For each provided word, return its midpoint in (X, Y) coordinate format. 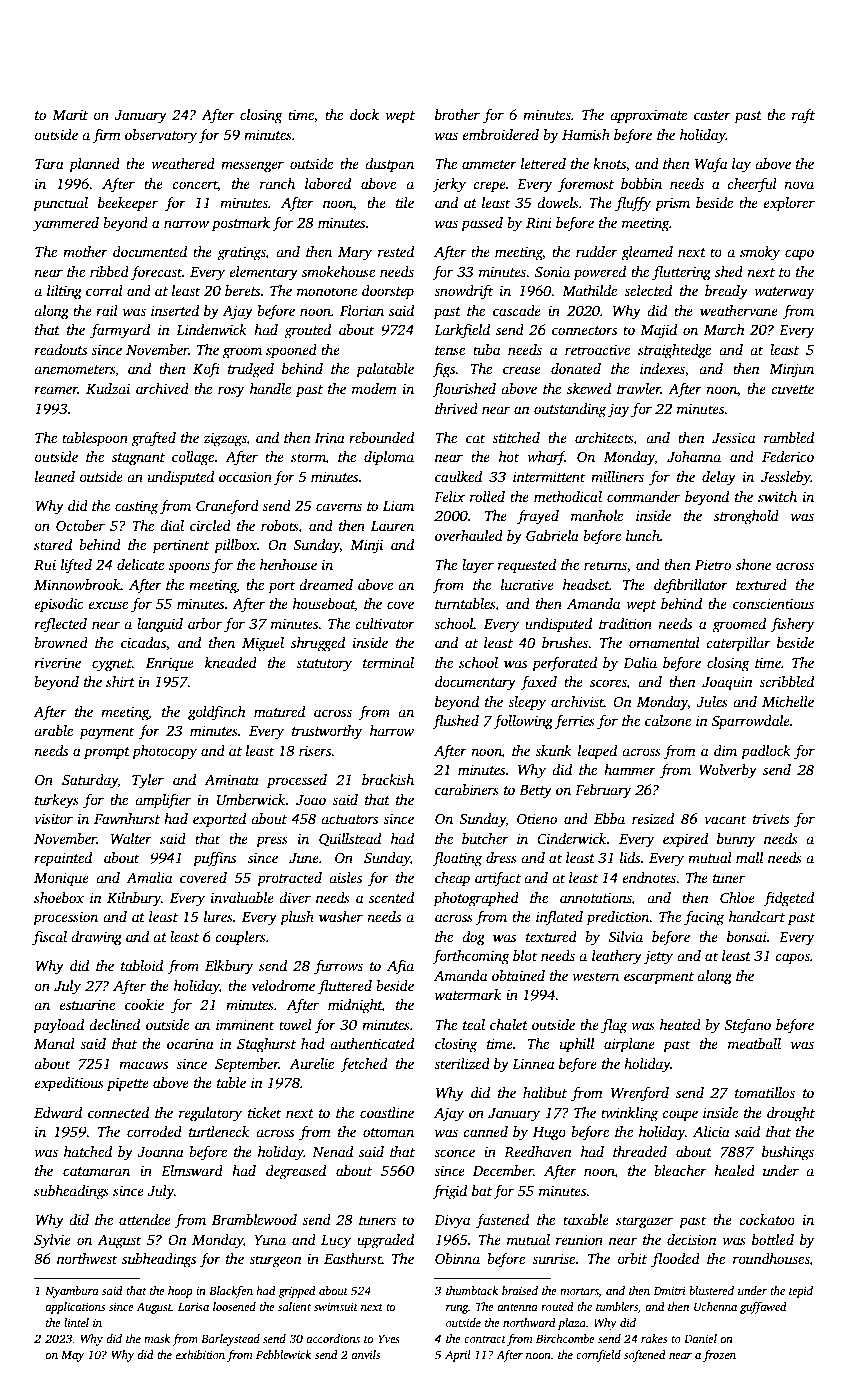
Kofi (206, 370)
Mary (355, 254)
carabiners (467, 789)
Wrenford (640, 1094)
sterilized (462, 1063)
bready (726, 292)
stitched (516, 437)
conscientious (773, 603)
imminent (245, 1024)
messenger (252, 167)
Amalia (149, 877)
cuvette (792, 389)
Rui (45, 564)
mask (157, 1338)
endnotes (649, 877)
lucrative (527, 584)
